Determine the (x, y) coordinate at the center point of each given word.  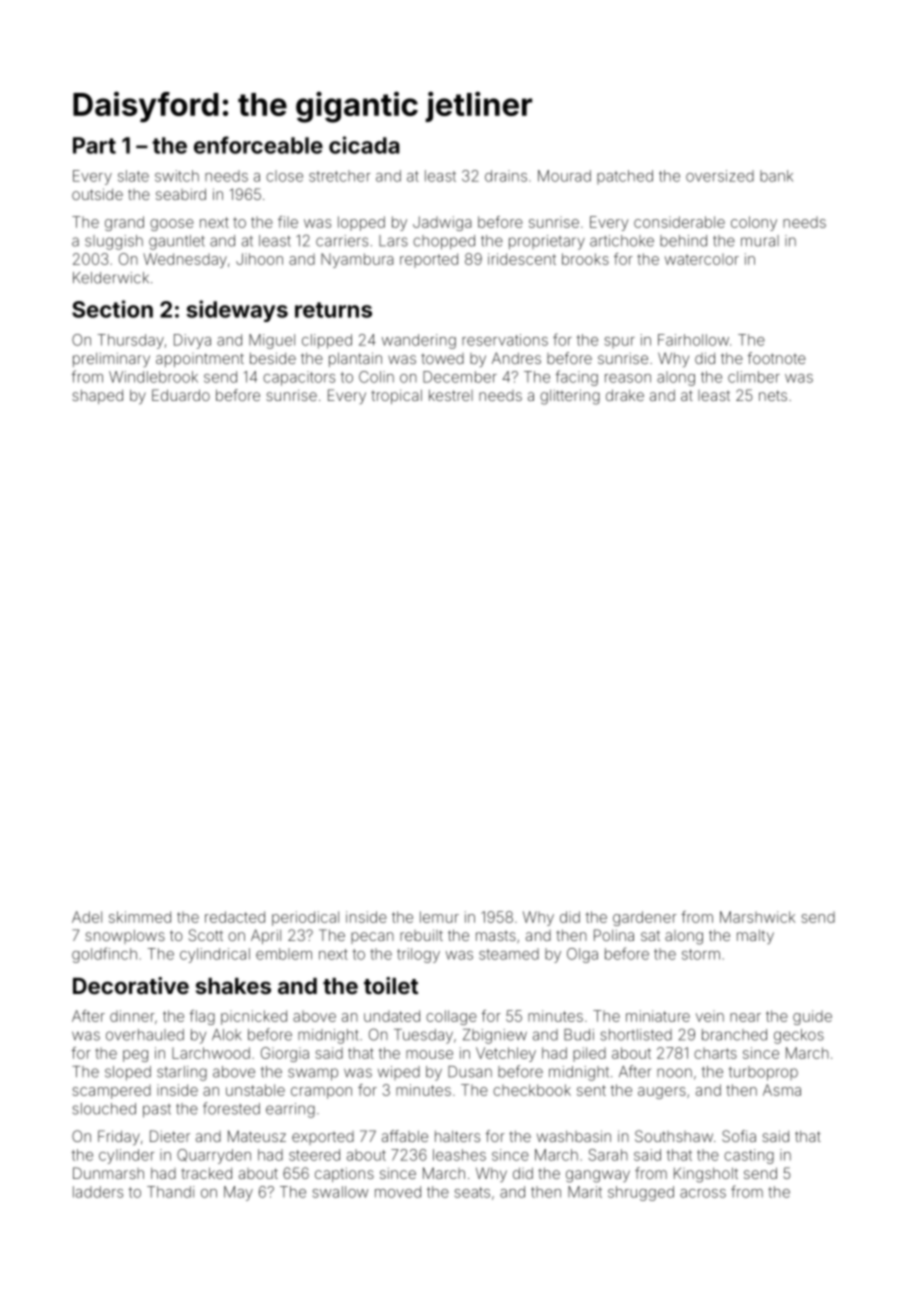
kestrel (451, 395)
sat (650, 936)
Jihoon (259, 259)
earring (290, 1110)
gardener (645, 918)
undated (392, 1016)
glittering (570, 397)
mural (760, 241)
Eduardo (181, 395)
